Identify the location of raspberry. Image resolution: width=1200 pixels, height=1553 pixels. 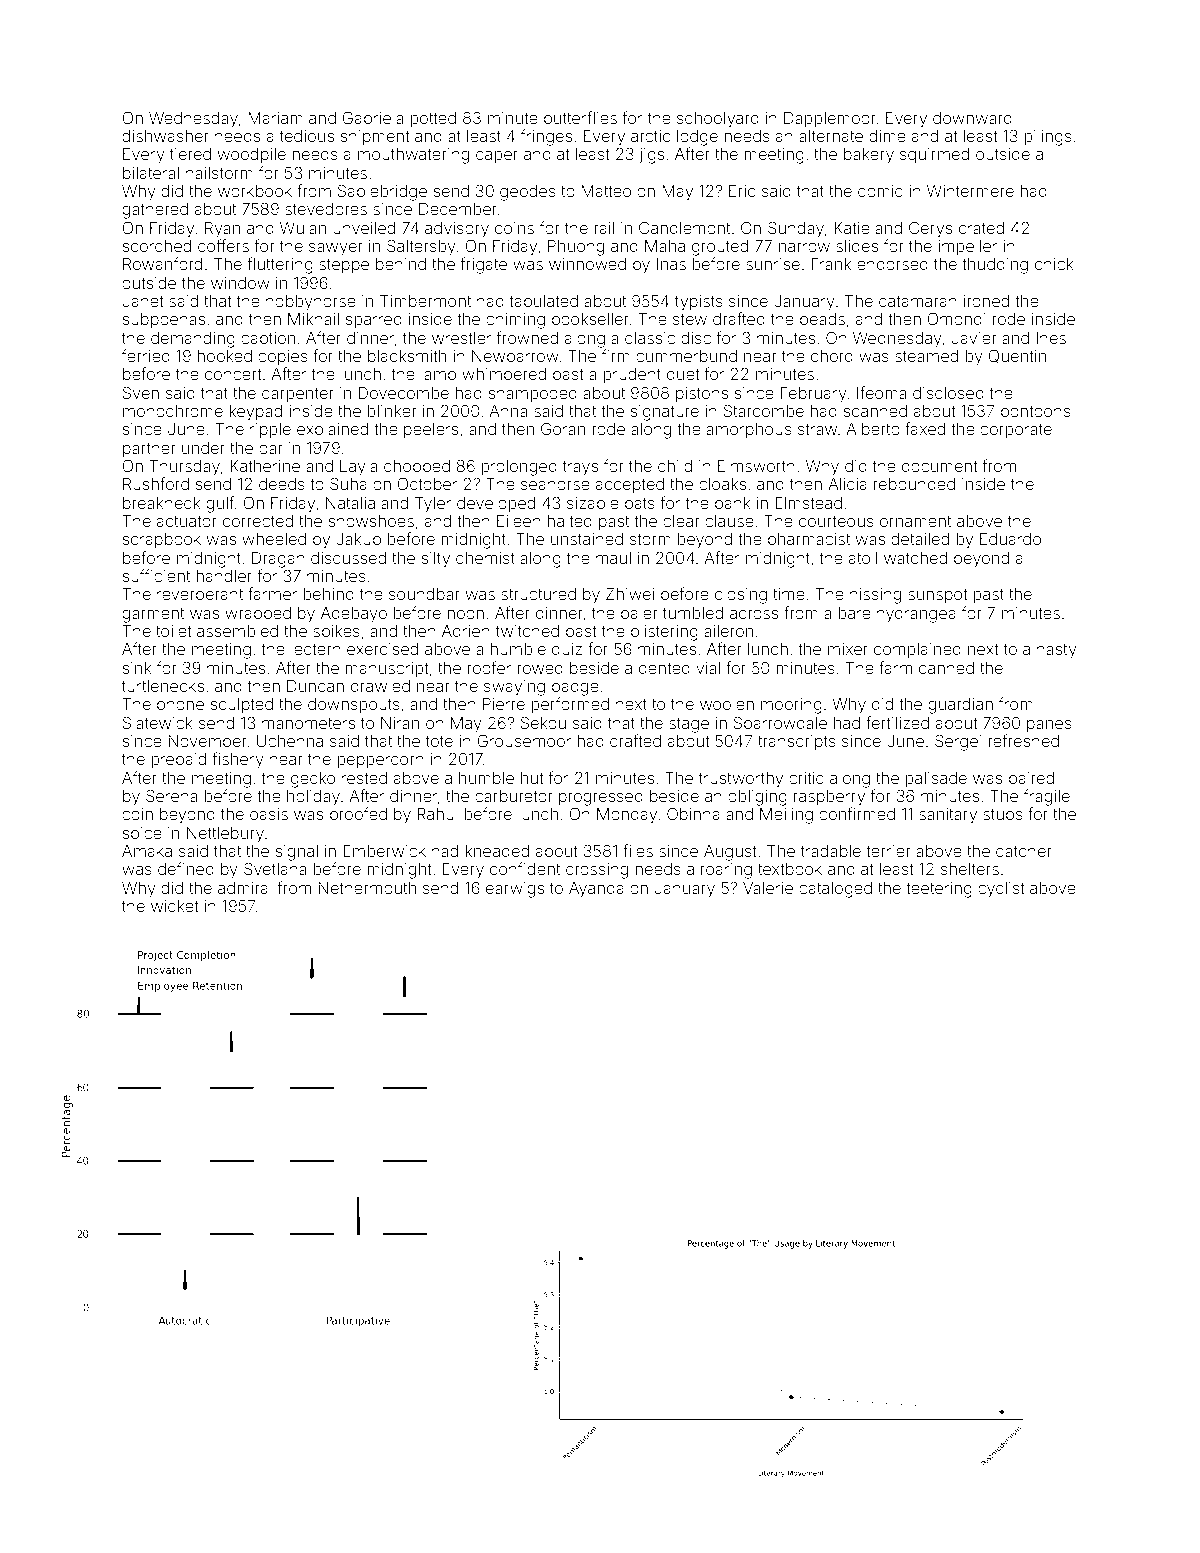
(829, 798).
